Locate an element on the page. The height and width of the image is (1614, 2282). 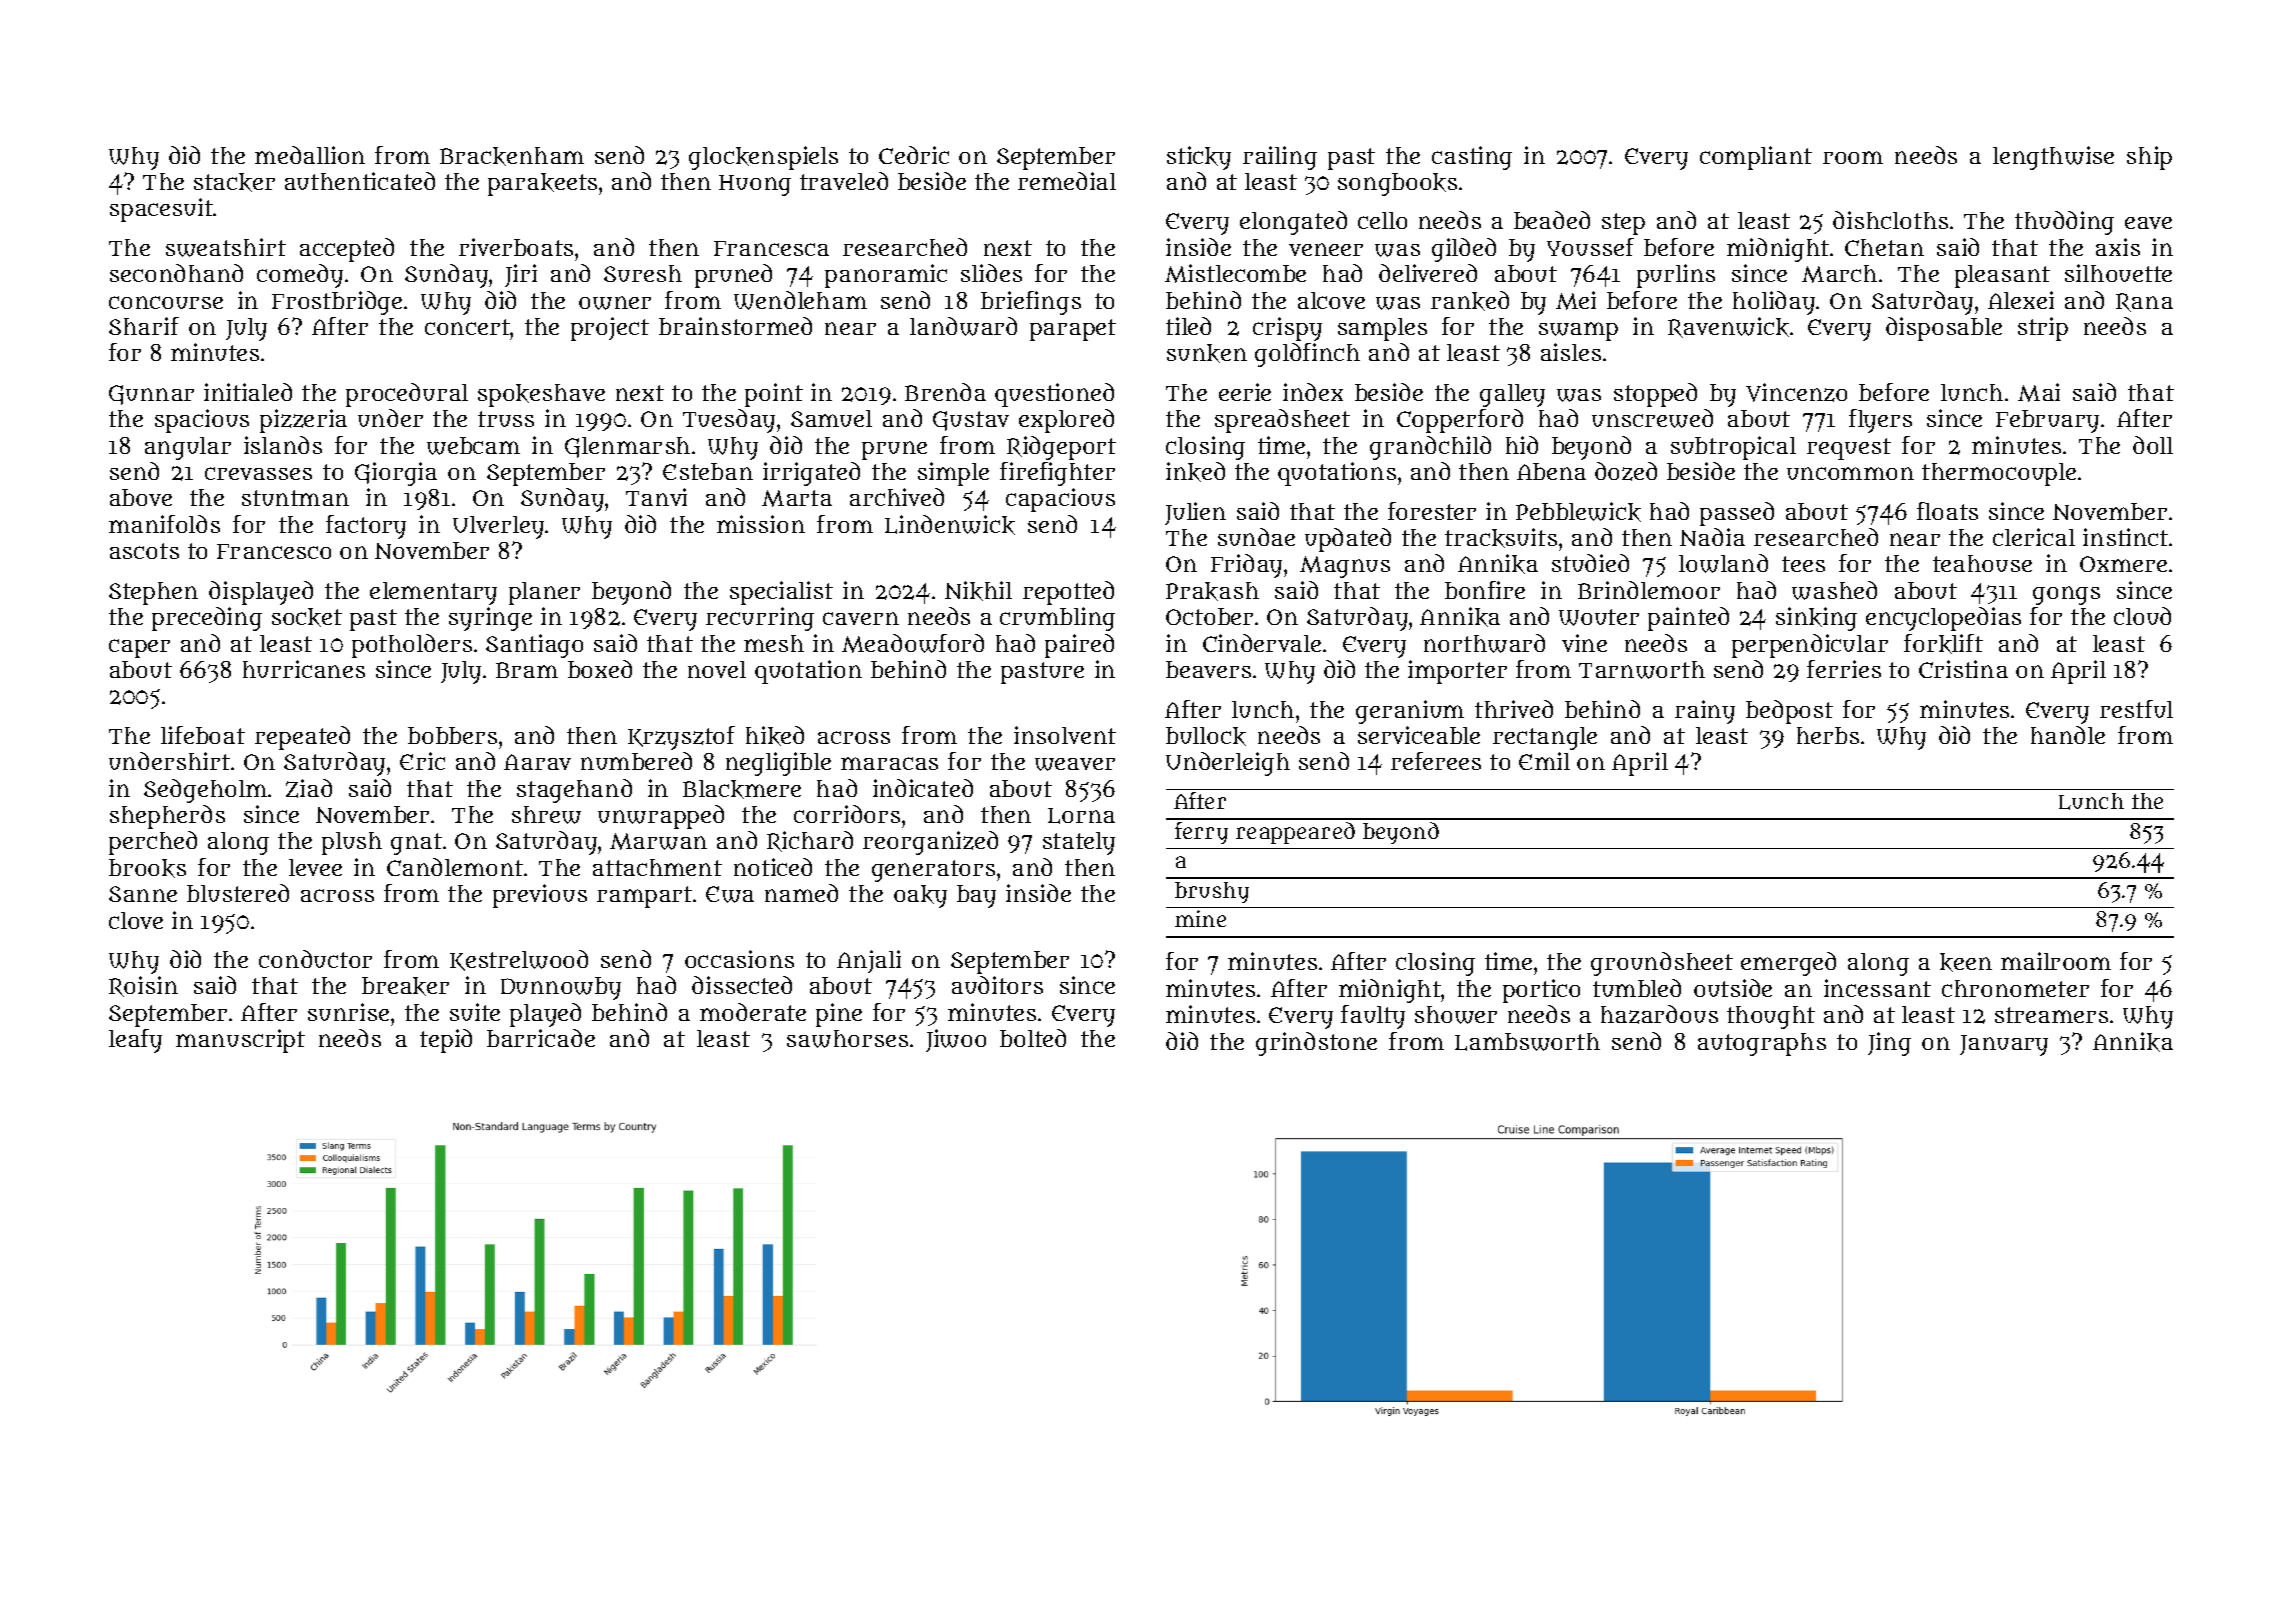
crumbling is located at coordinates (1057, 619).
